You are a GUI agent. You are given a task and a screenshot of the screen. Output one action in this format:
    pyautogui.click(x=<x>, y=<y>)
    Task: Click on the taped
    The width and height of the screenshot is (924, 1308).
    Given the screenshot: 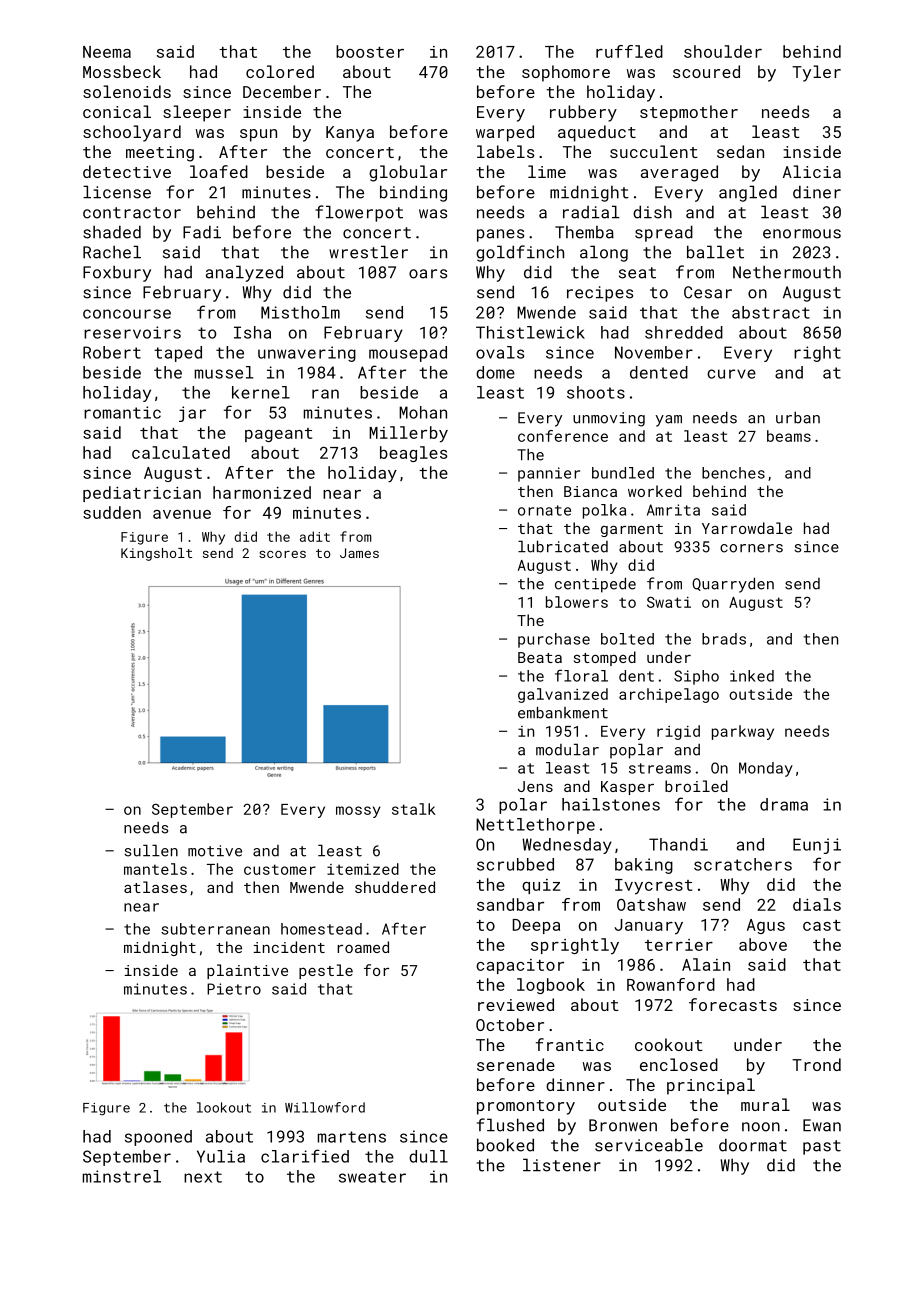 What is the action you would take?
    pyautogui.click(x=178, y=354)
